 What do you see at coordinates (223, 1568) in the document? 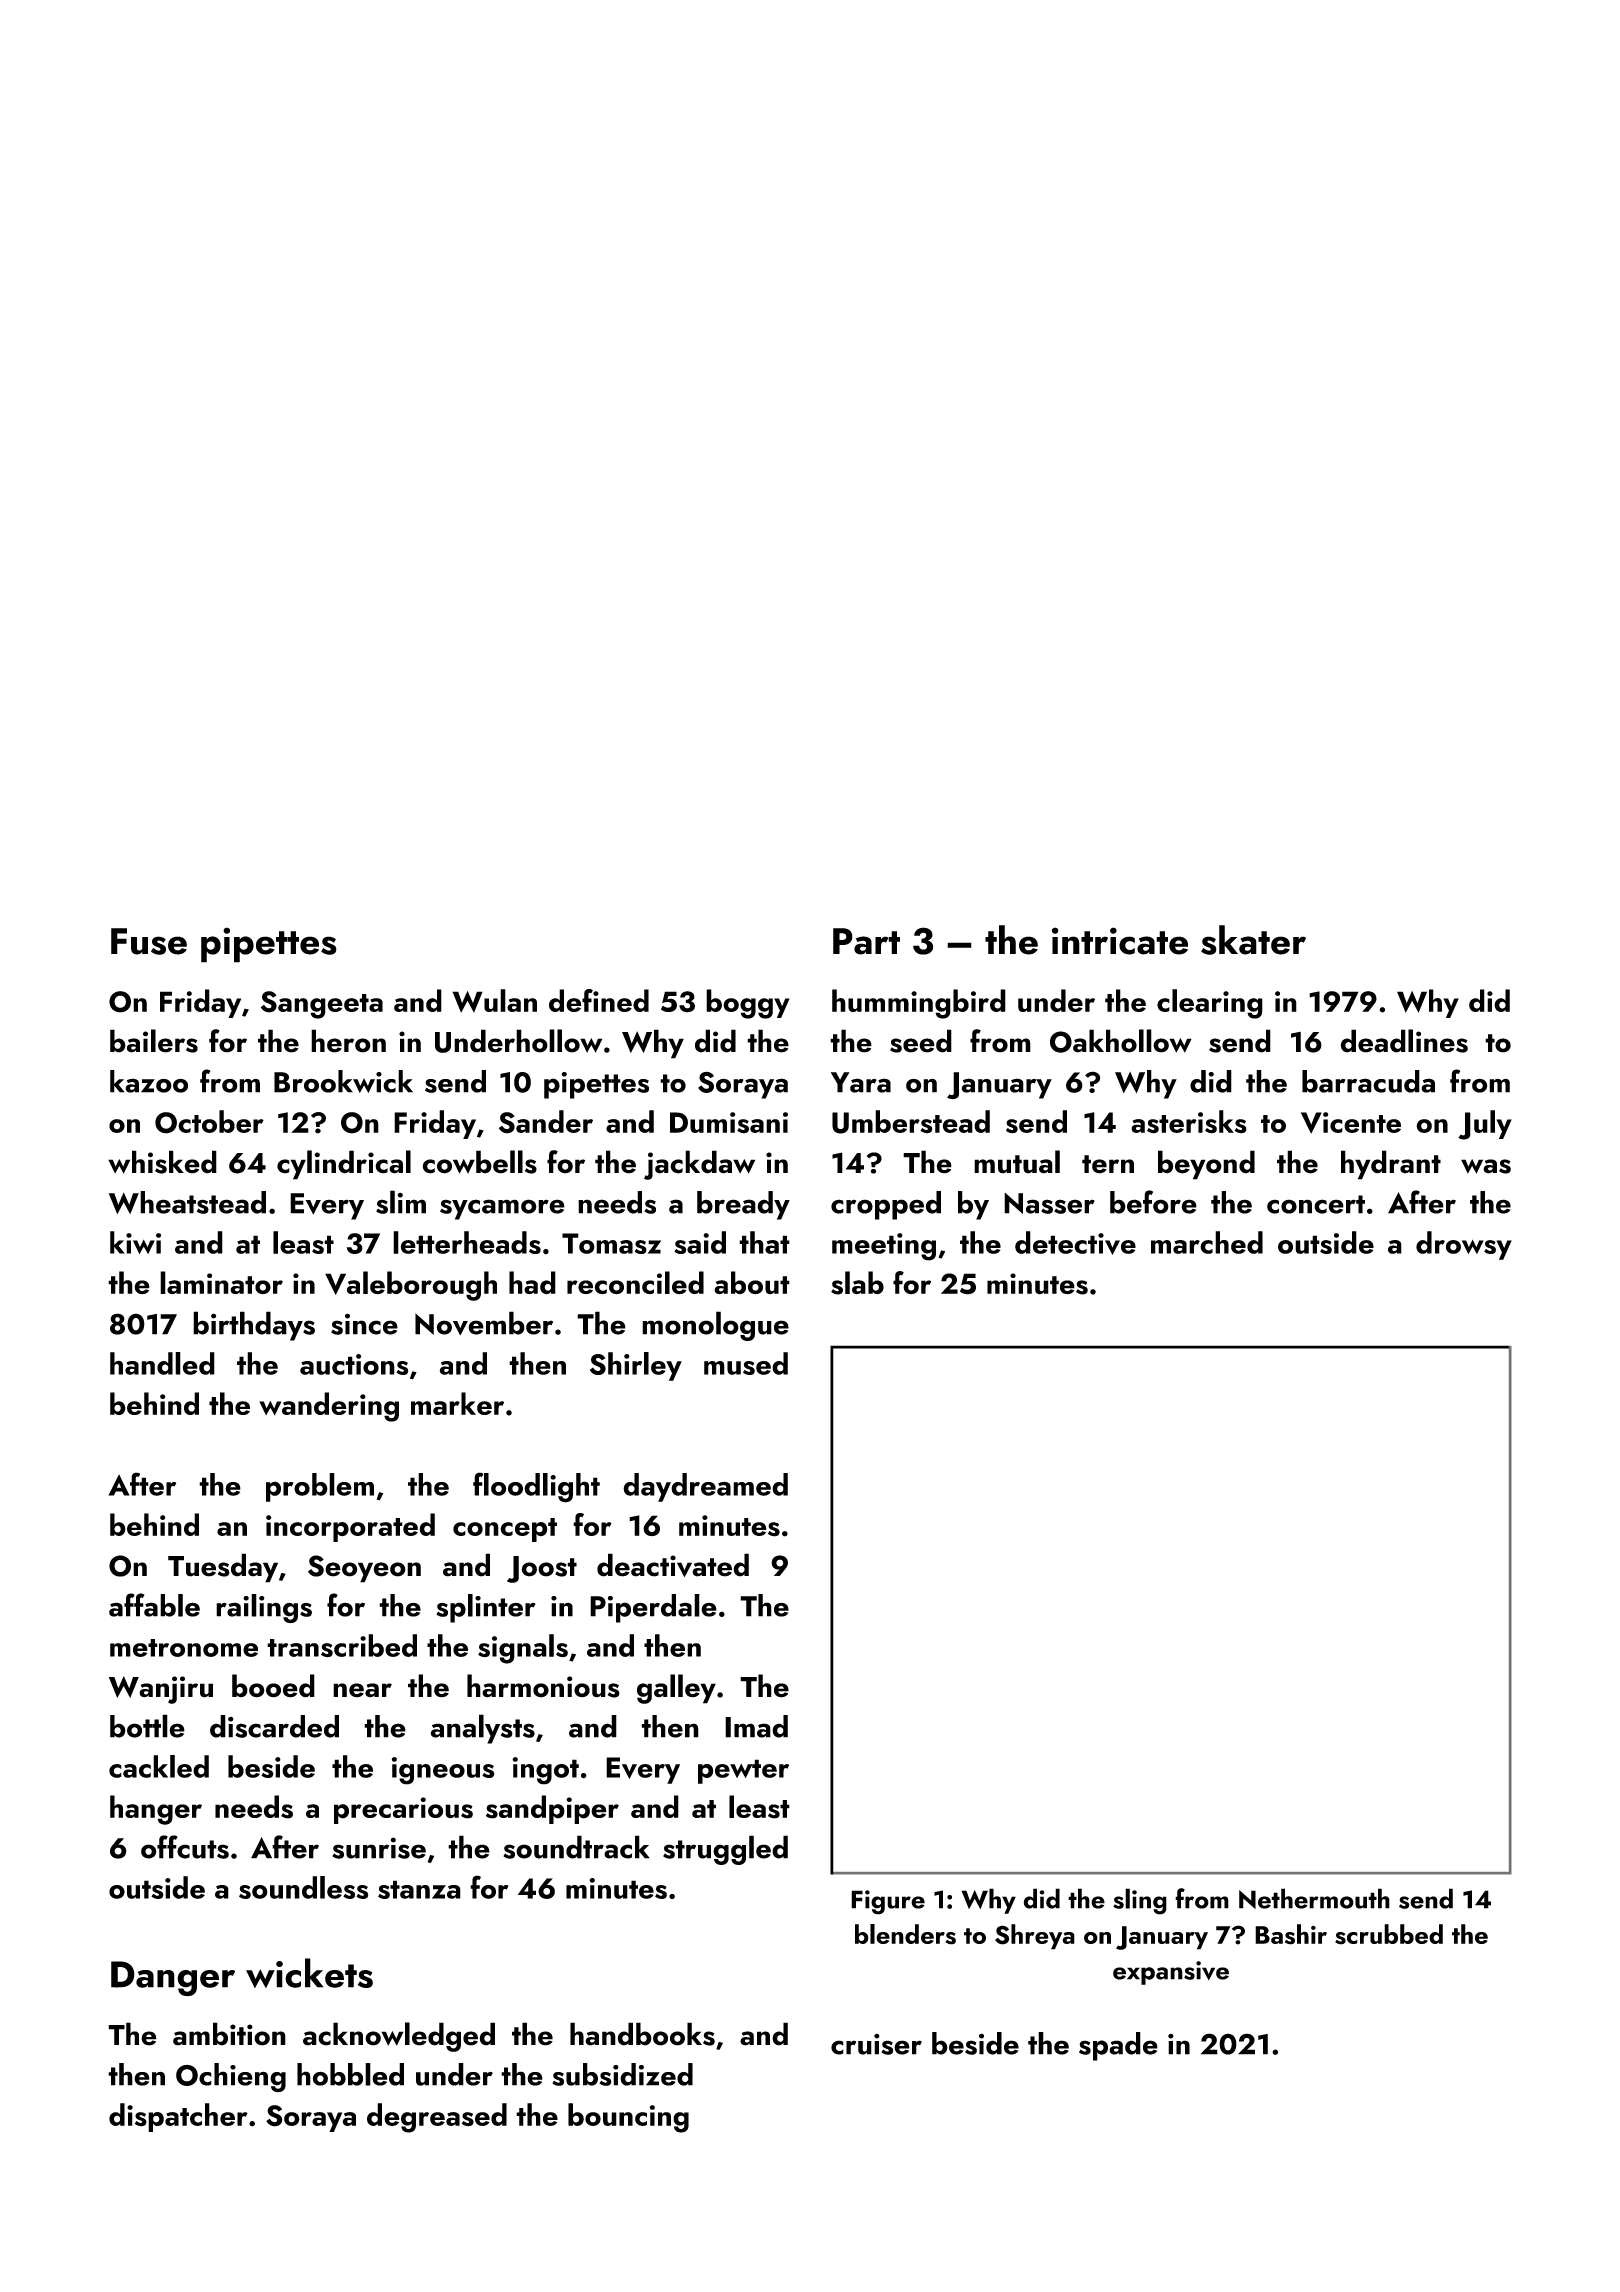
I see `Tuesday` at bounding box center [223, 1568].
